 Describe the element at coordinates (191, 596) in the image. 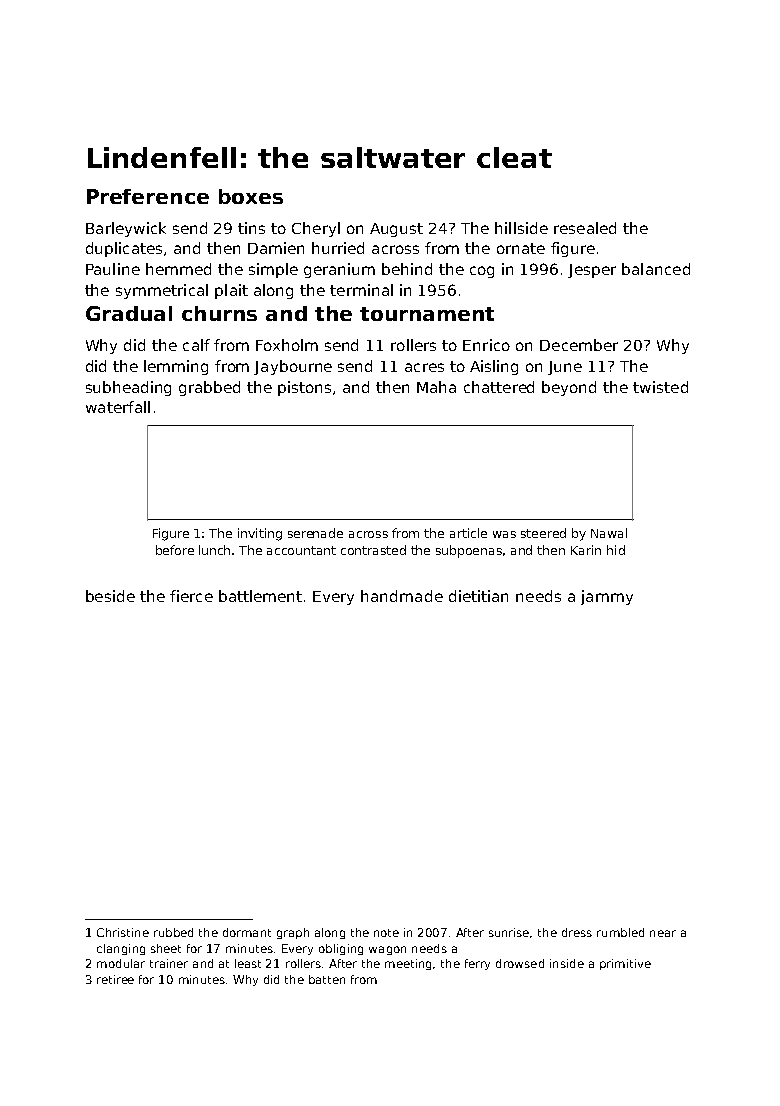

I see `fierce` at that location.
